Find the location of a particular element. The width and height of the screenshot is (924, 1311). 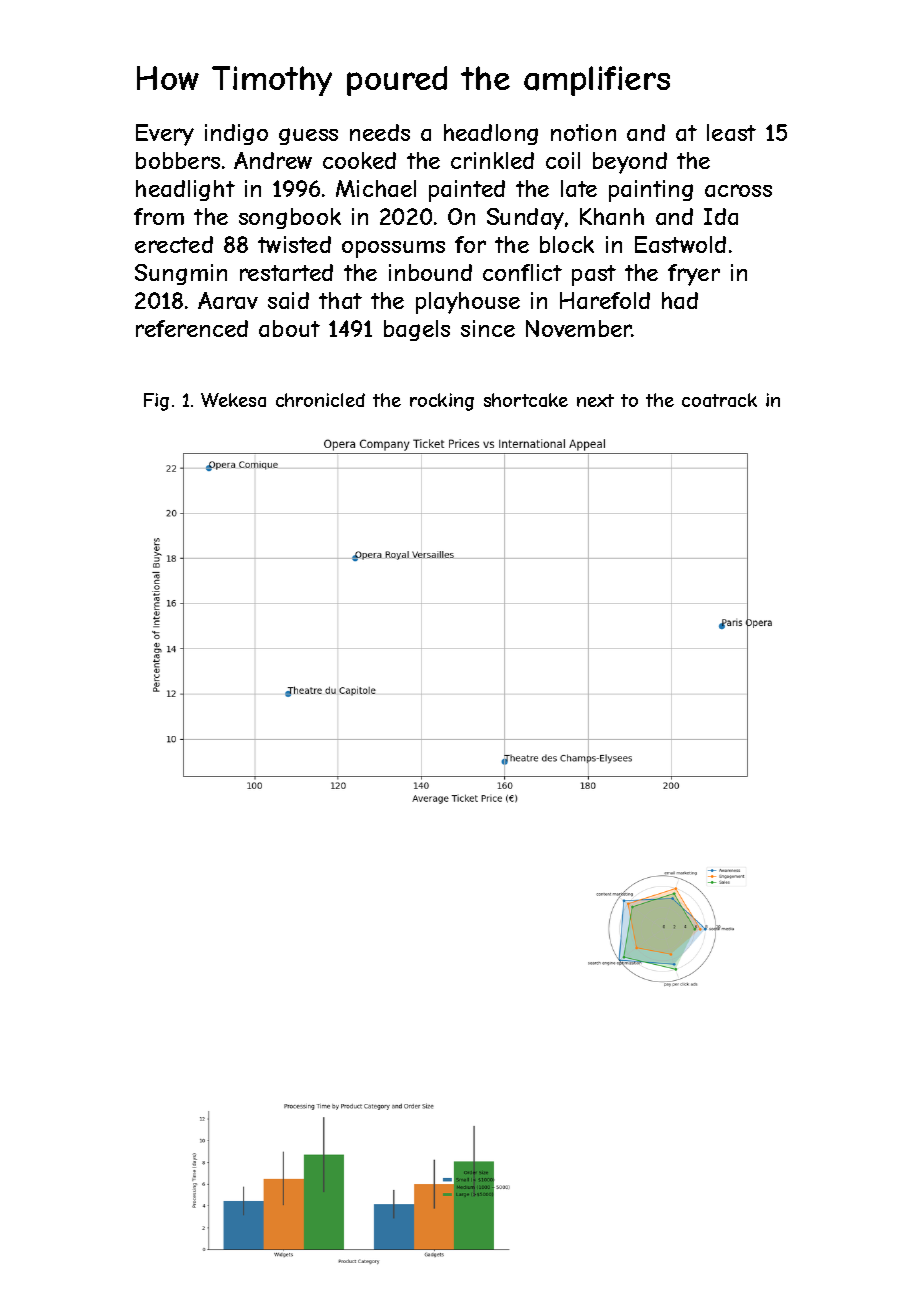

about is located at coordinates (289, 328).
